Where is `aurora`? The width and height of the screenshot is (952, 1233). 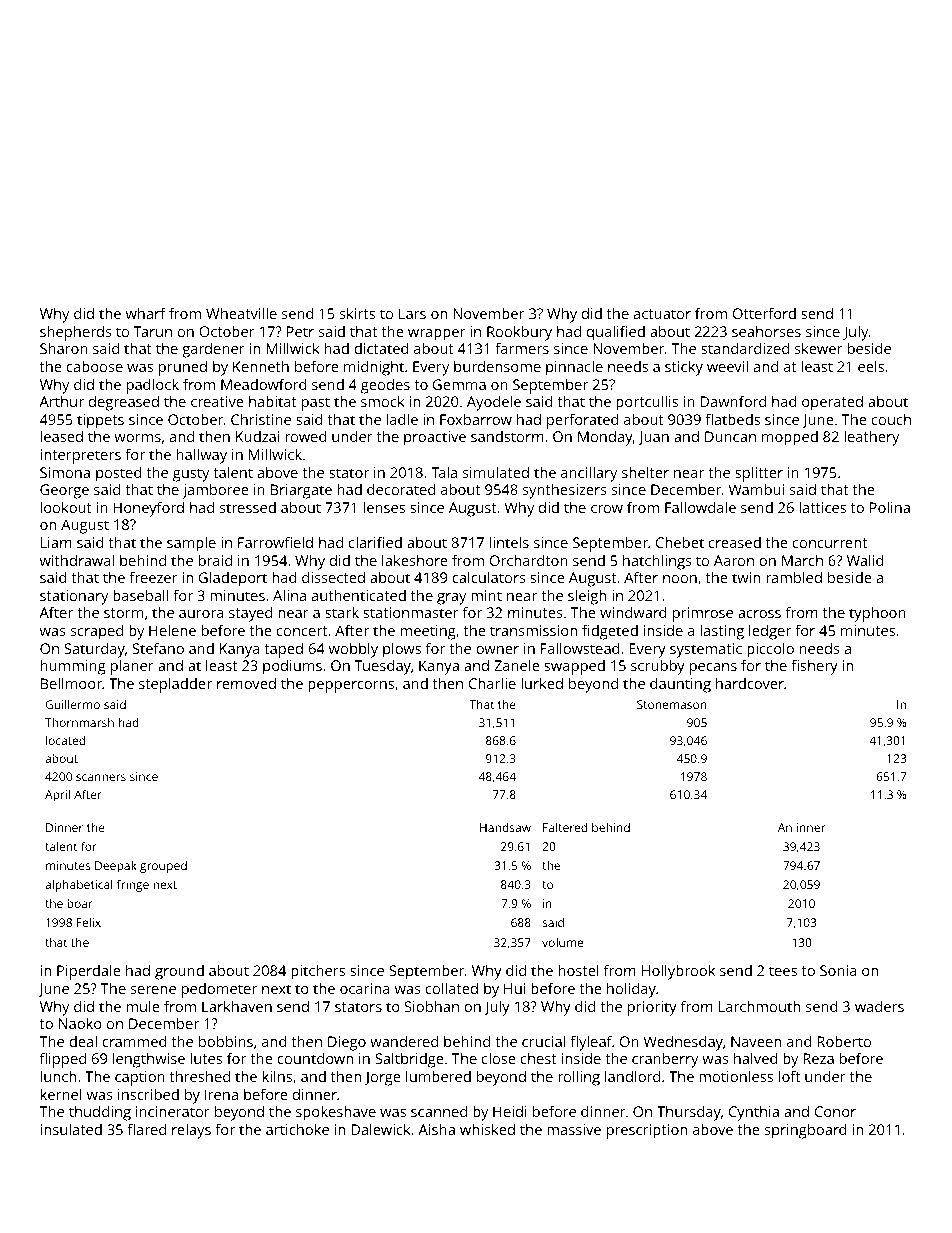 aurora is located at coordinates (201, 614).
